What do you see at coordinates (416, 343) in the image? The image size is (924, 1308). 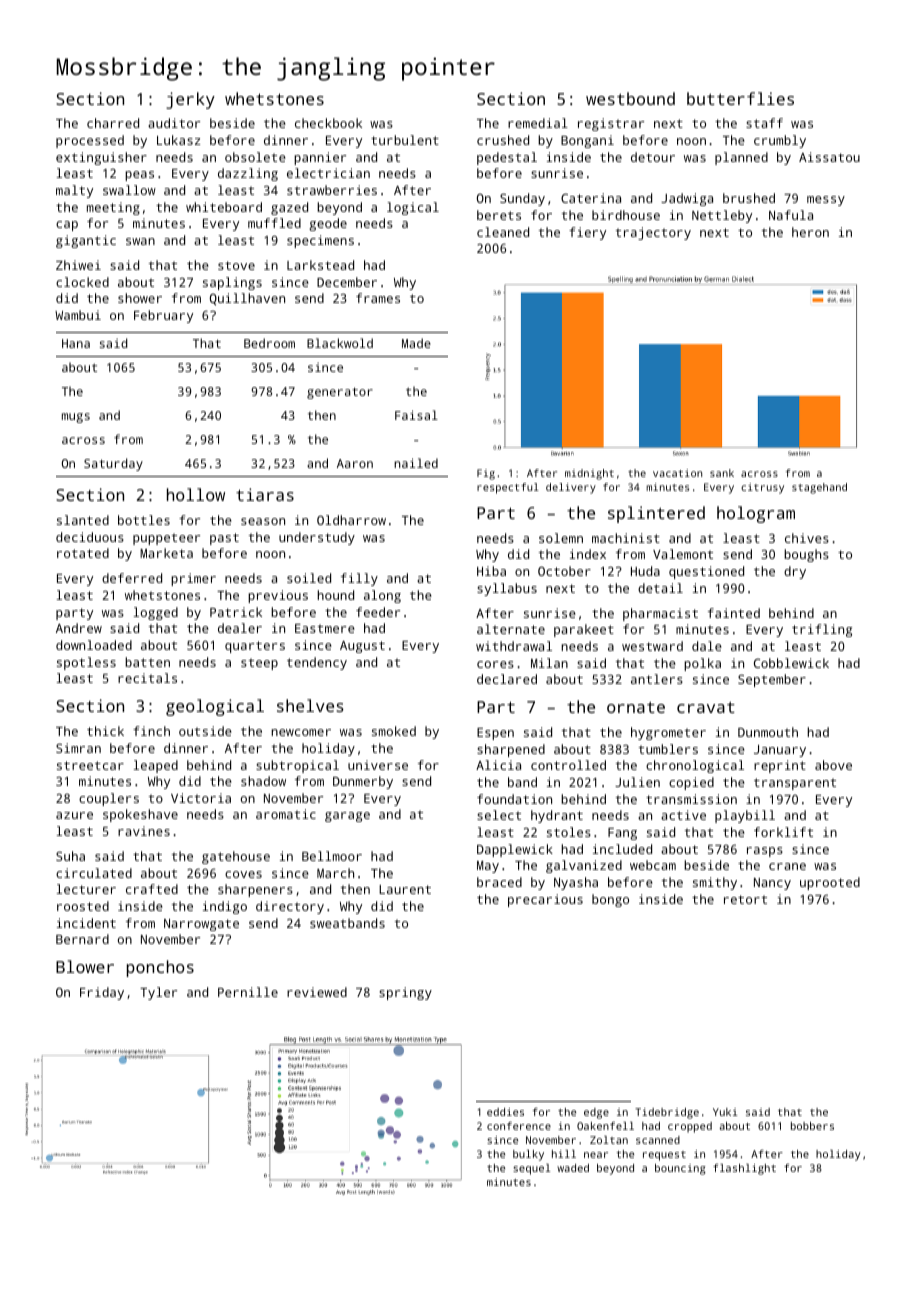 I see `Made` at bounding box center [416, 343].
